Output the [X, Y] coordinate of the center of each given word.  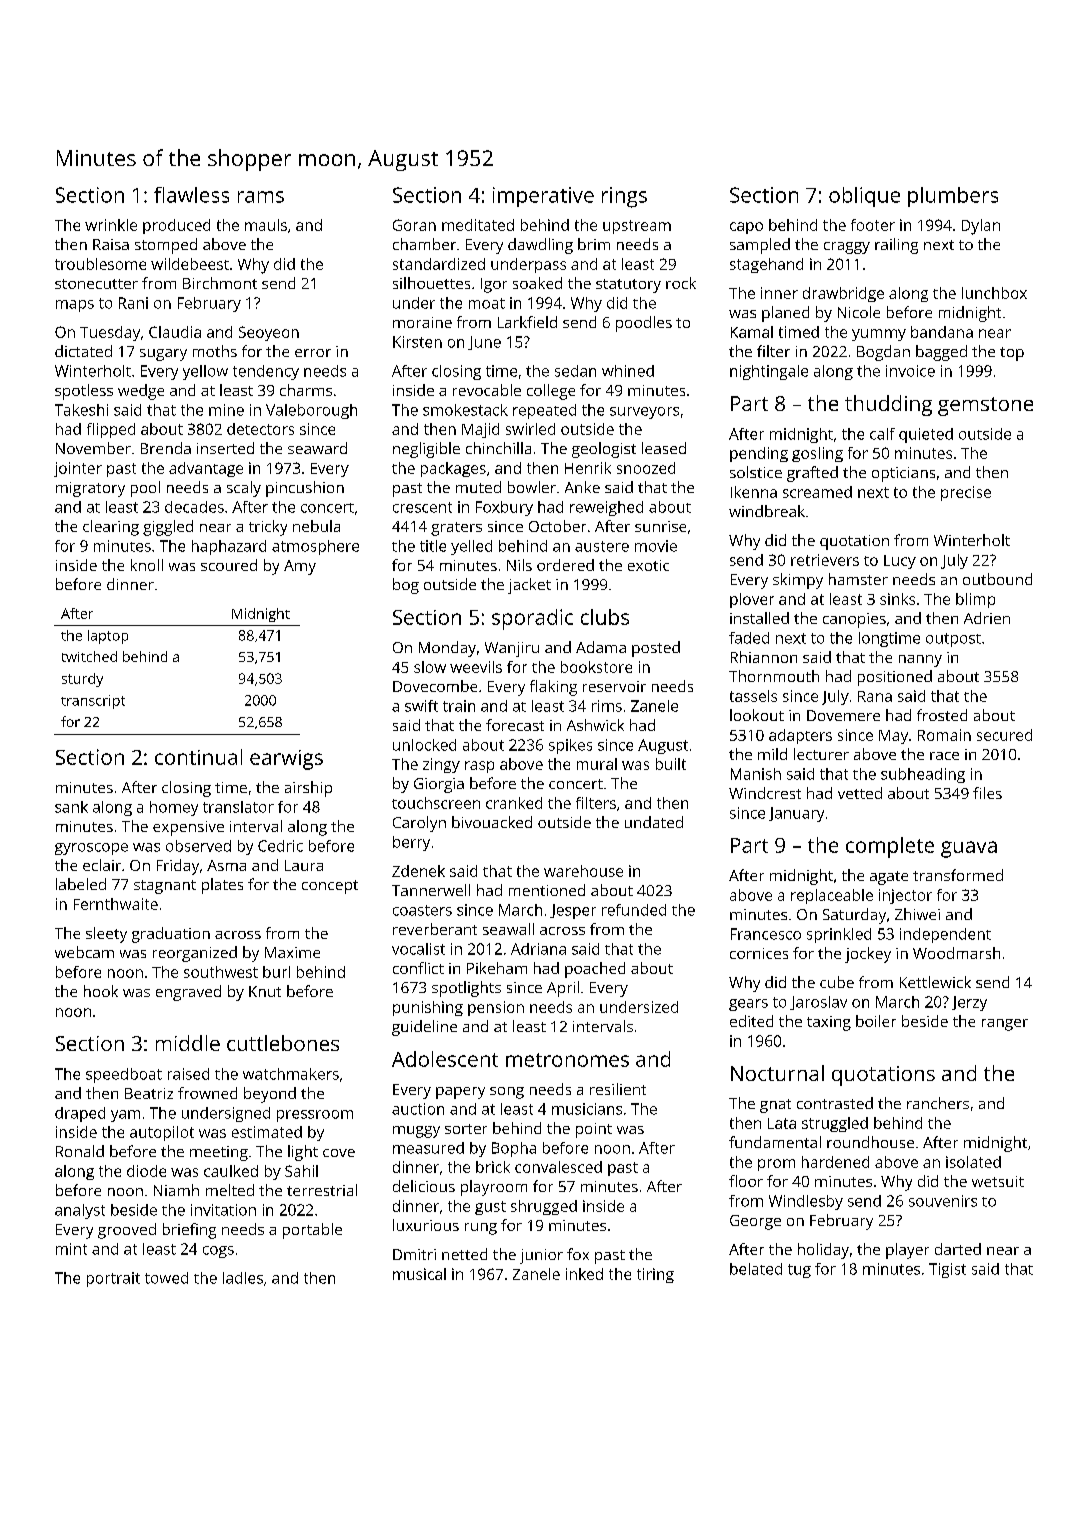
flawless [191, 195]
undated [654, 822]
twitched [89, 656]
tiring [655, 1275]
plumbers [953, 197]
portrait [113, 1279]
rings [624, 197]
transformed [958, 875]
